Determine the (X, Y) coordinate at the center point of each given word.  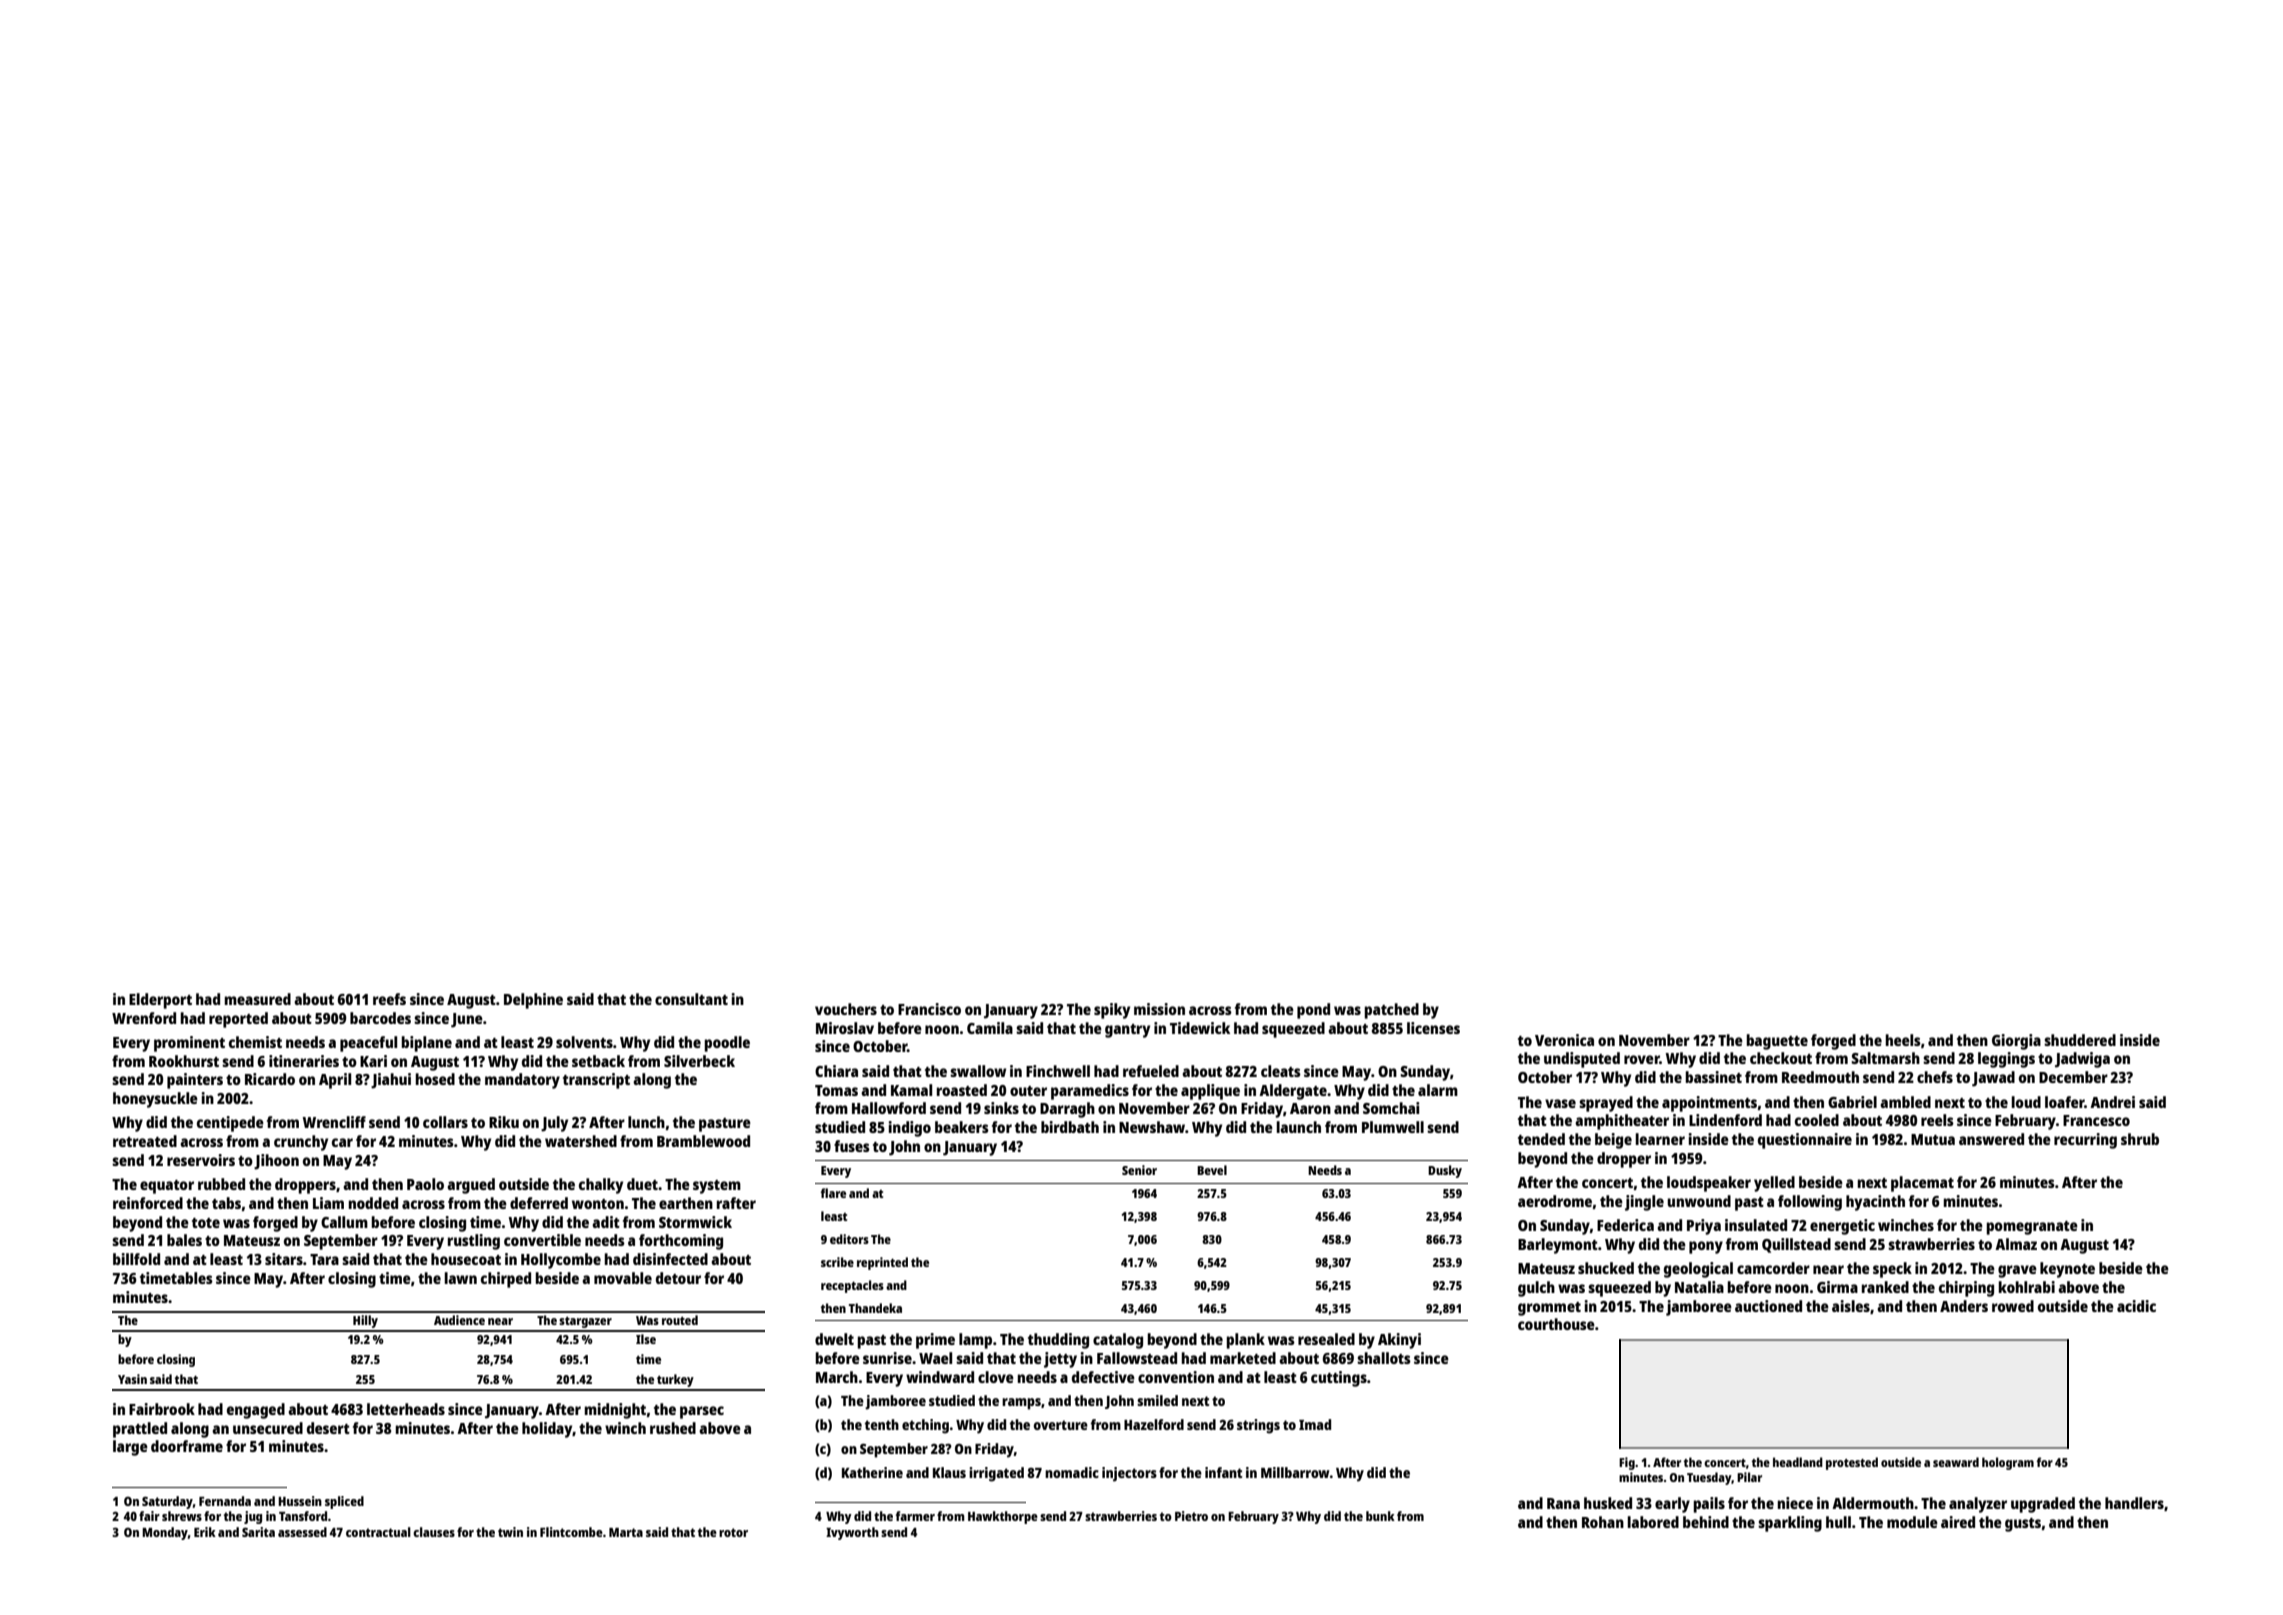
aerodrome (1555, 1201)
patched (1391, 1011)
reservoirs (201, 1160)
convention (1176, 1377)
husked (1608, 1503)
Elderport (160, 1001)
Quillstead (1796, 1245)
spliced (344, 1502)
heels (1903, 1040)
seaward (1956, 1462)
